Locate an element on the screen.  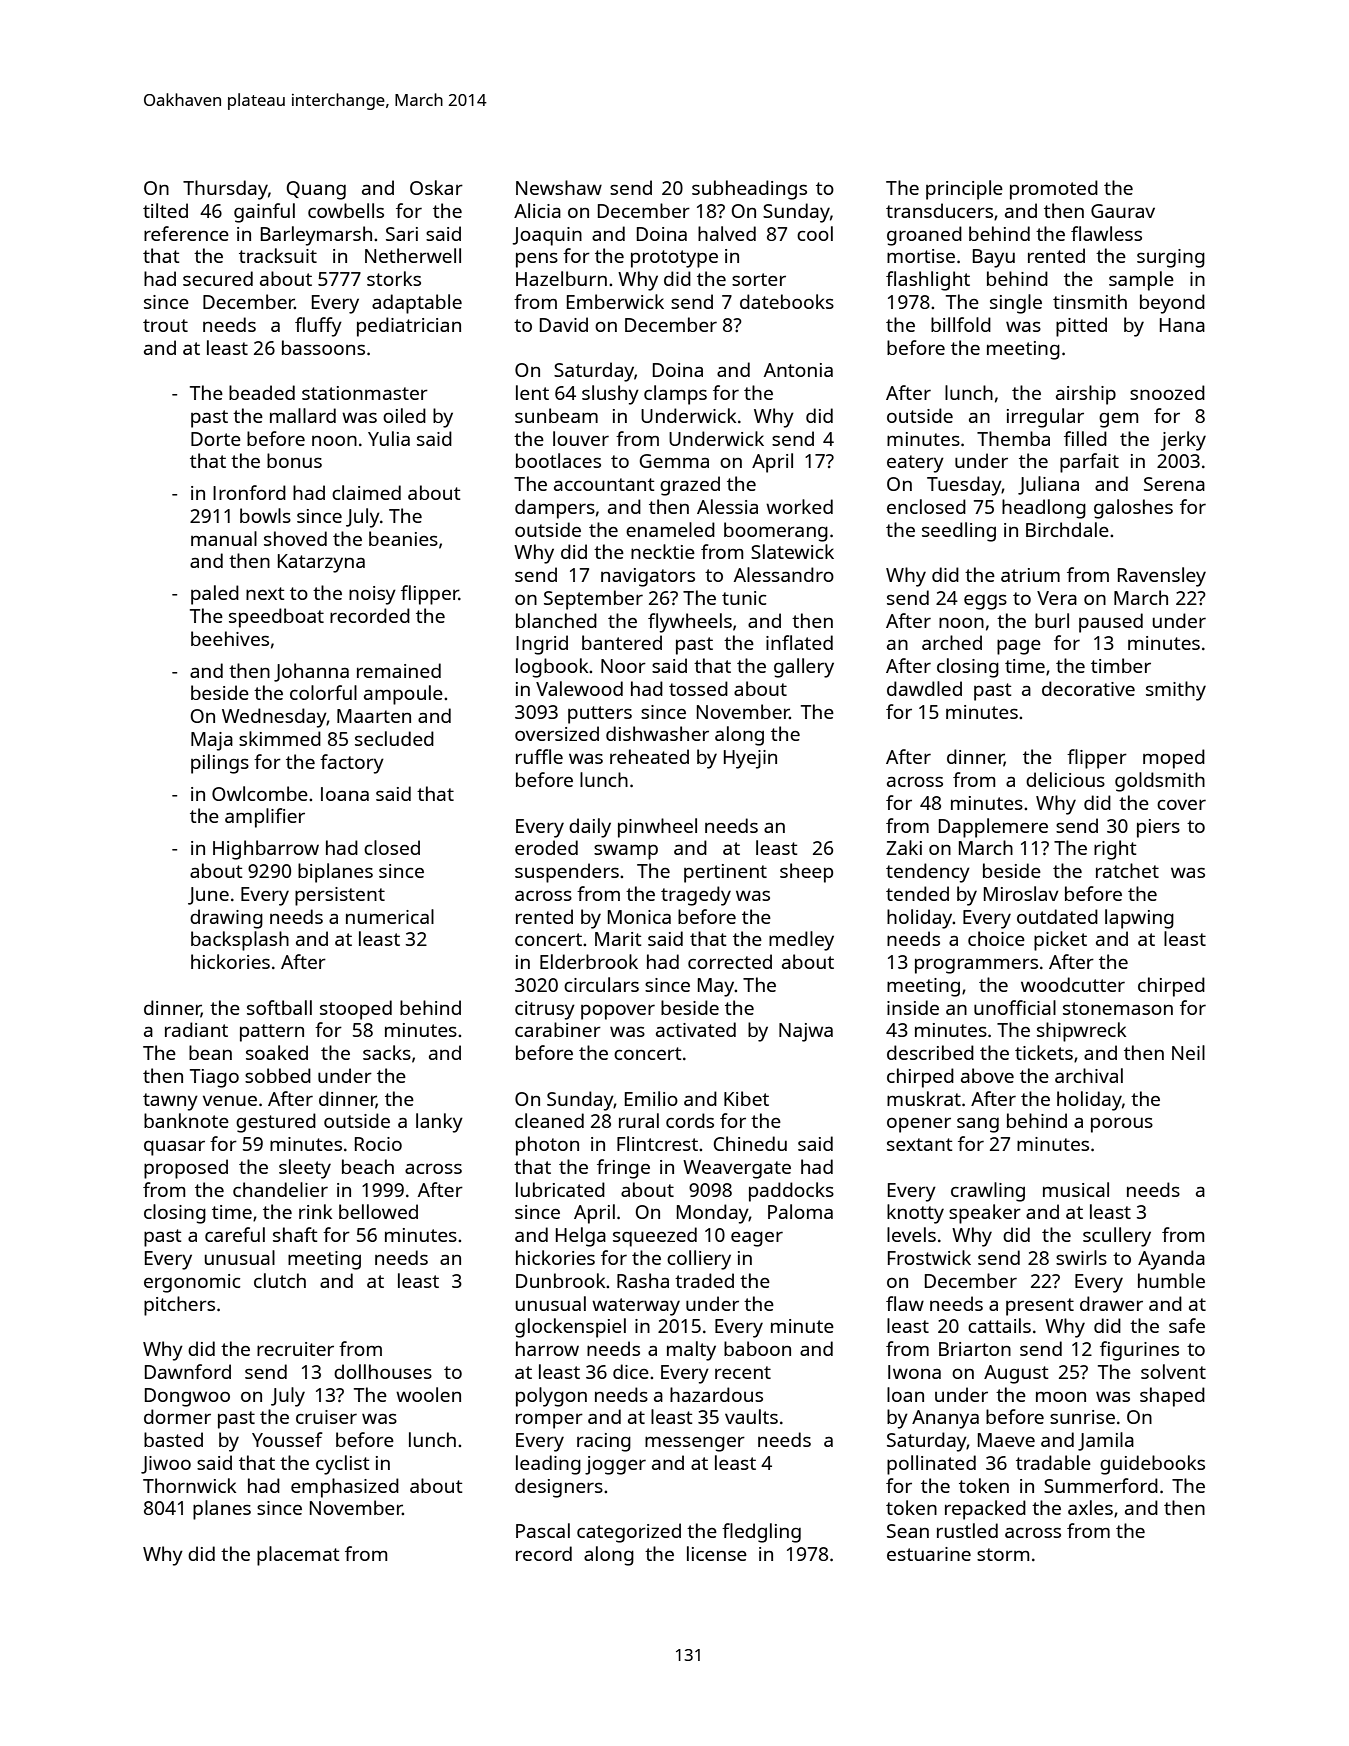
shaft is located at coordinates (295, 1234).
